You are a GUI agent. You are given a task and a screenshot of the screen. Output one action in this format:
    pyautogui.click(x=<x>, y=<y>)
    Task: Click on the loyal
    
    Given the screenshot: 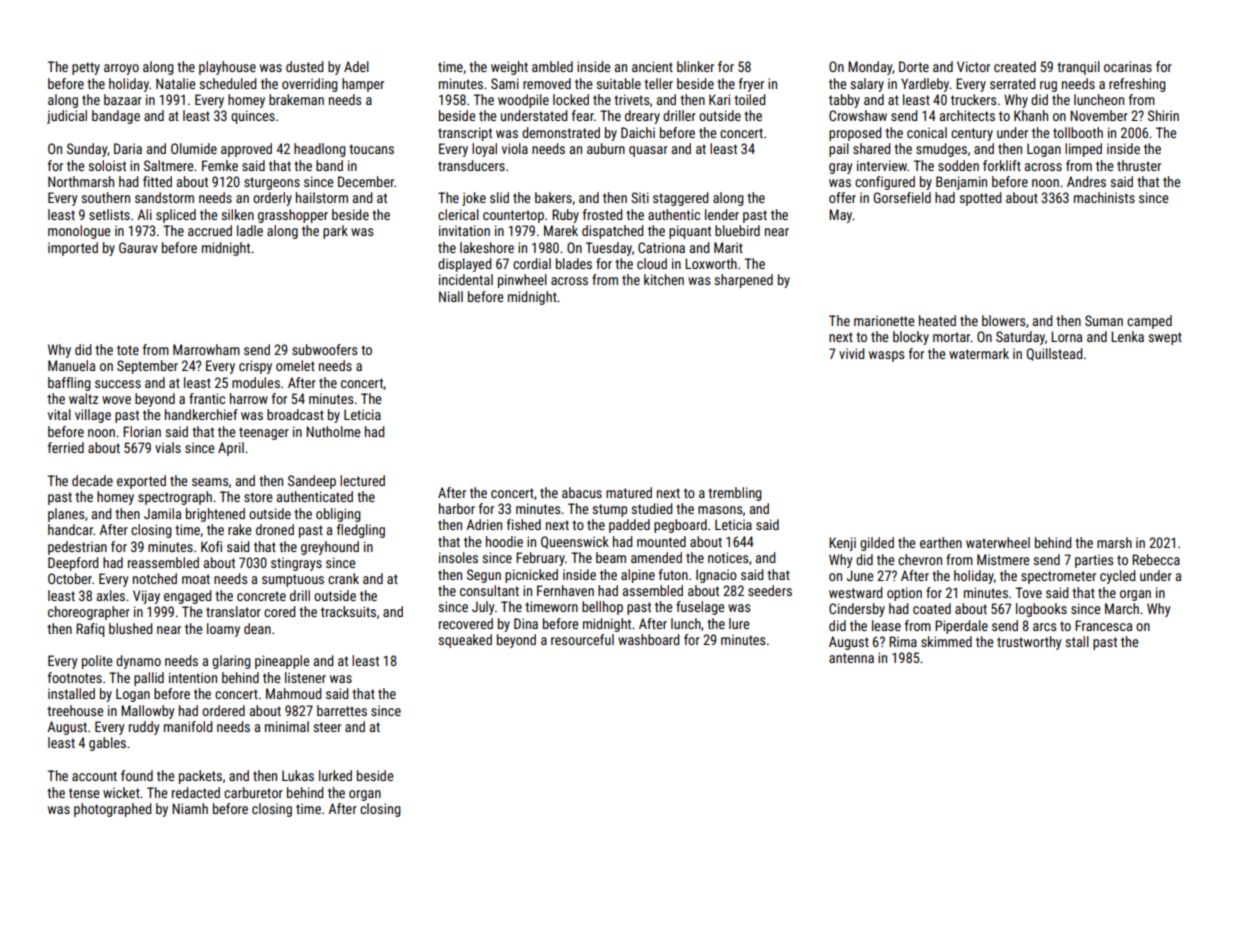 What is the action you would take?
    pyautogui.click(x=484, y=150)
